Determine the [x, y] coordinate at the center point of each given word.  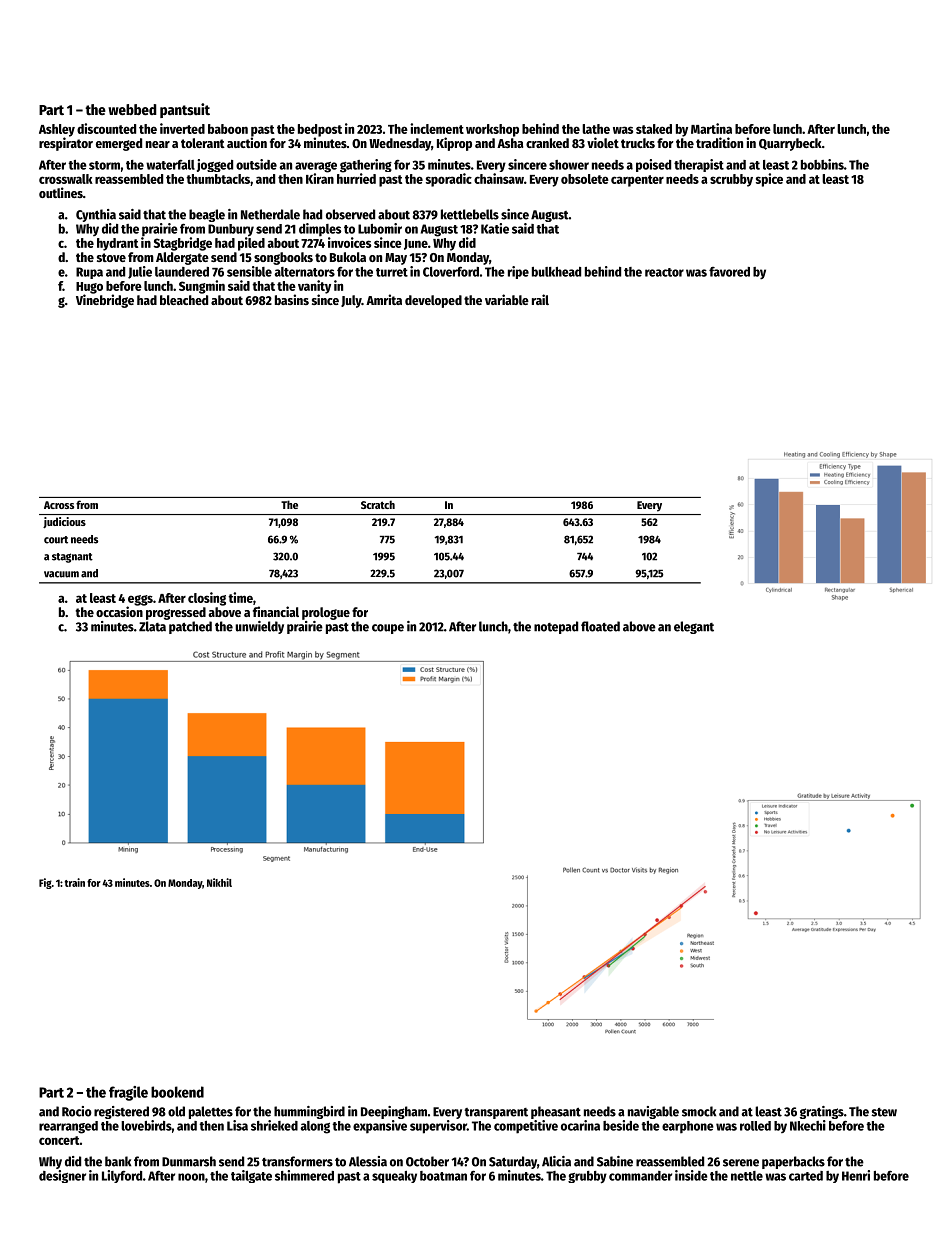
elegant [694, 627]
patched [190, 627]
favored [729, 272]
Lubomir [380, 228]
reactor [664, 272]
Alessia [368, 1161]
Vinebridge [105, 301]
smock [699, 1111]
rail [540, 299]
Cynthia [96, 215]
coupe [388, 629]
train [75, 882]
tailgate [251, 1176]
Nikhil [219, 882]
